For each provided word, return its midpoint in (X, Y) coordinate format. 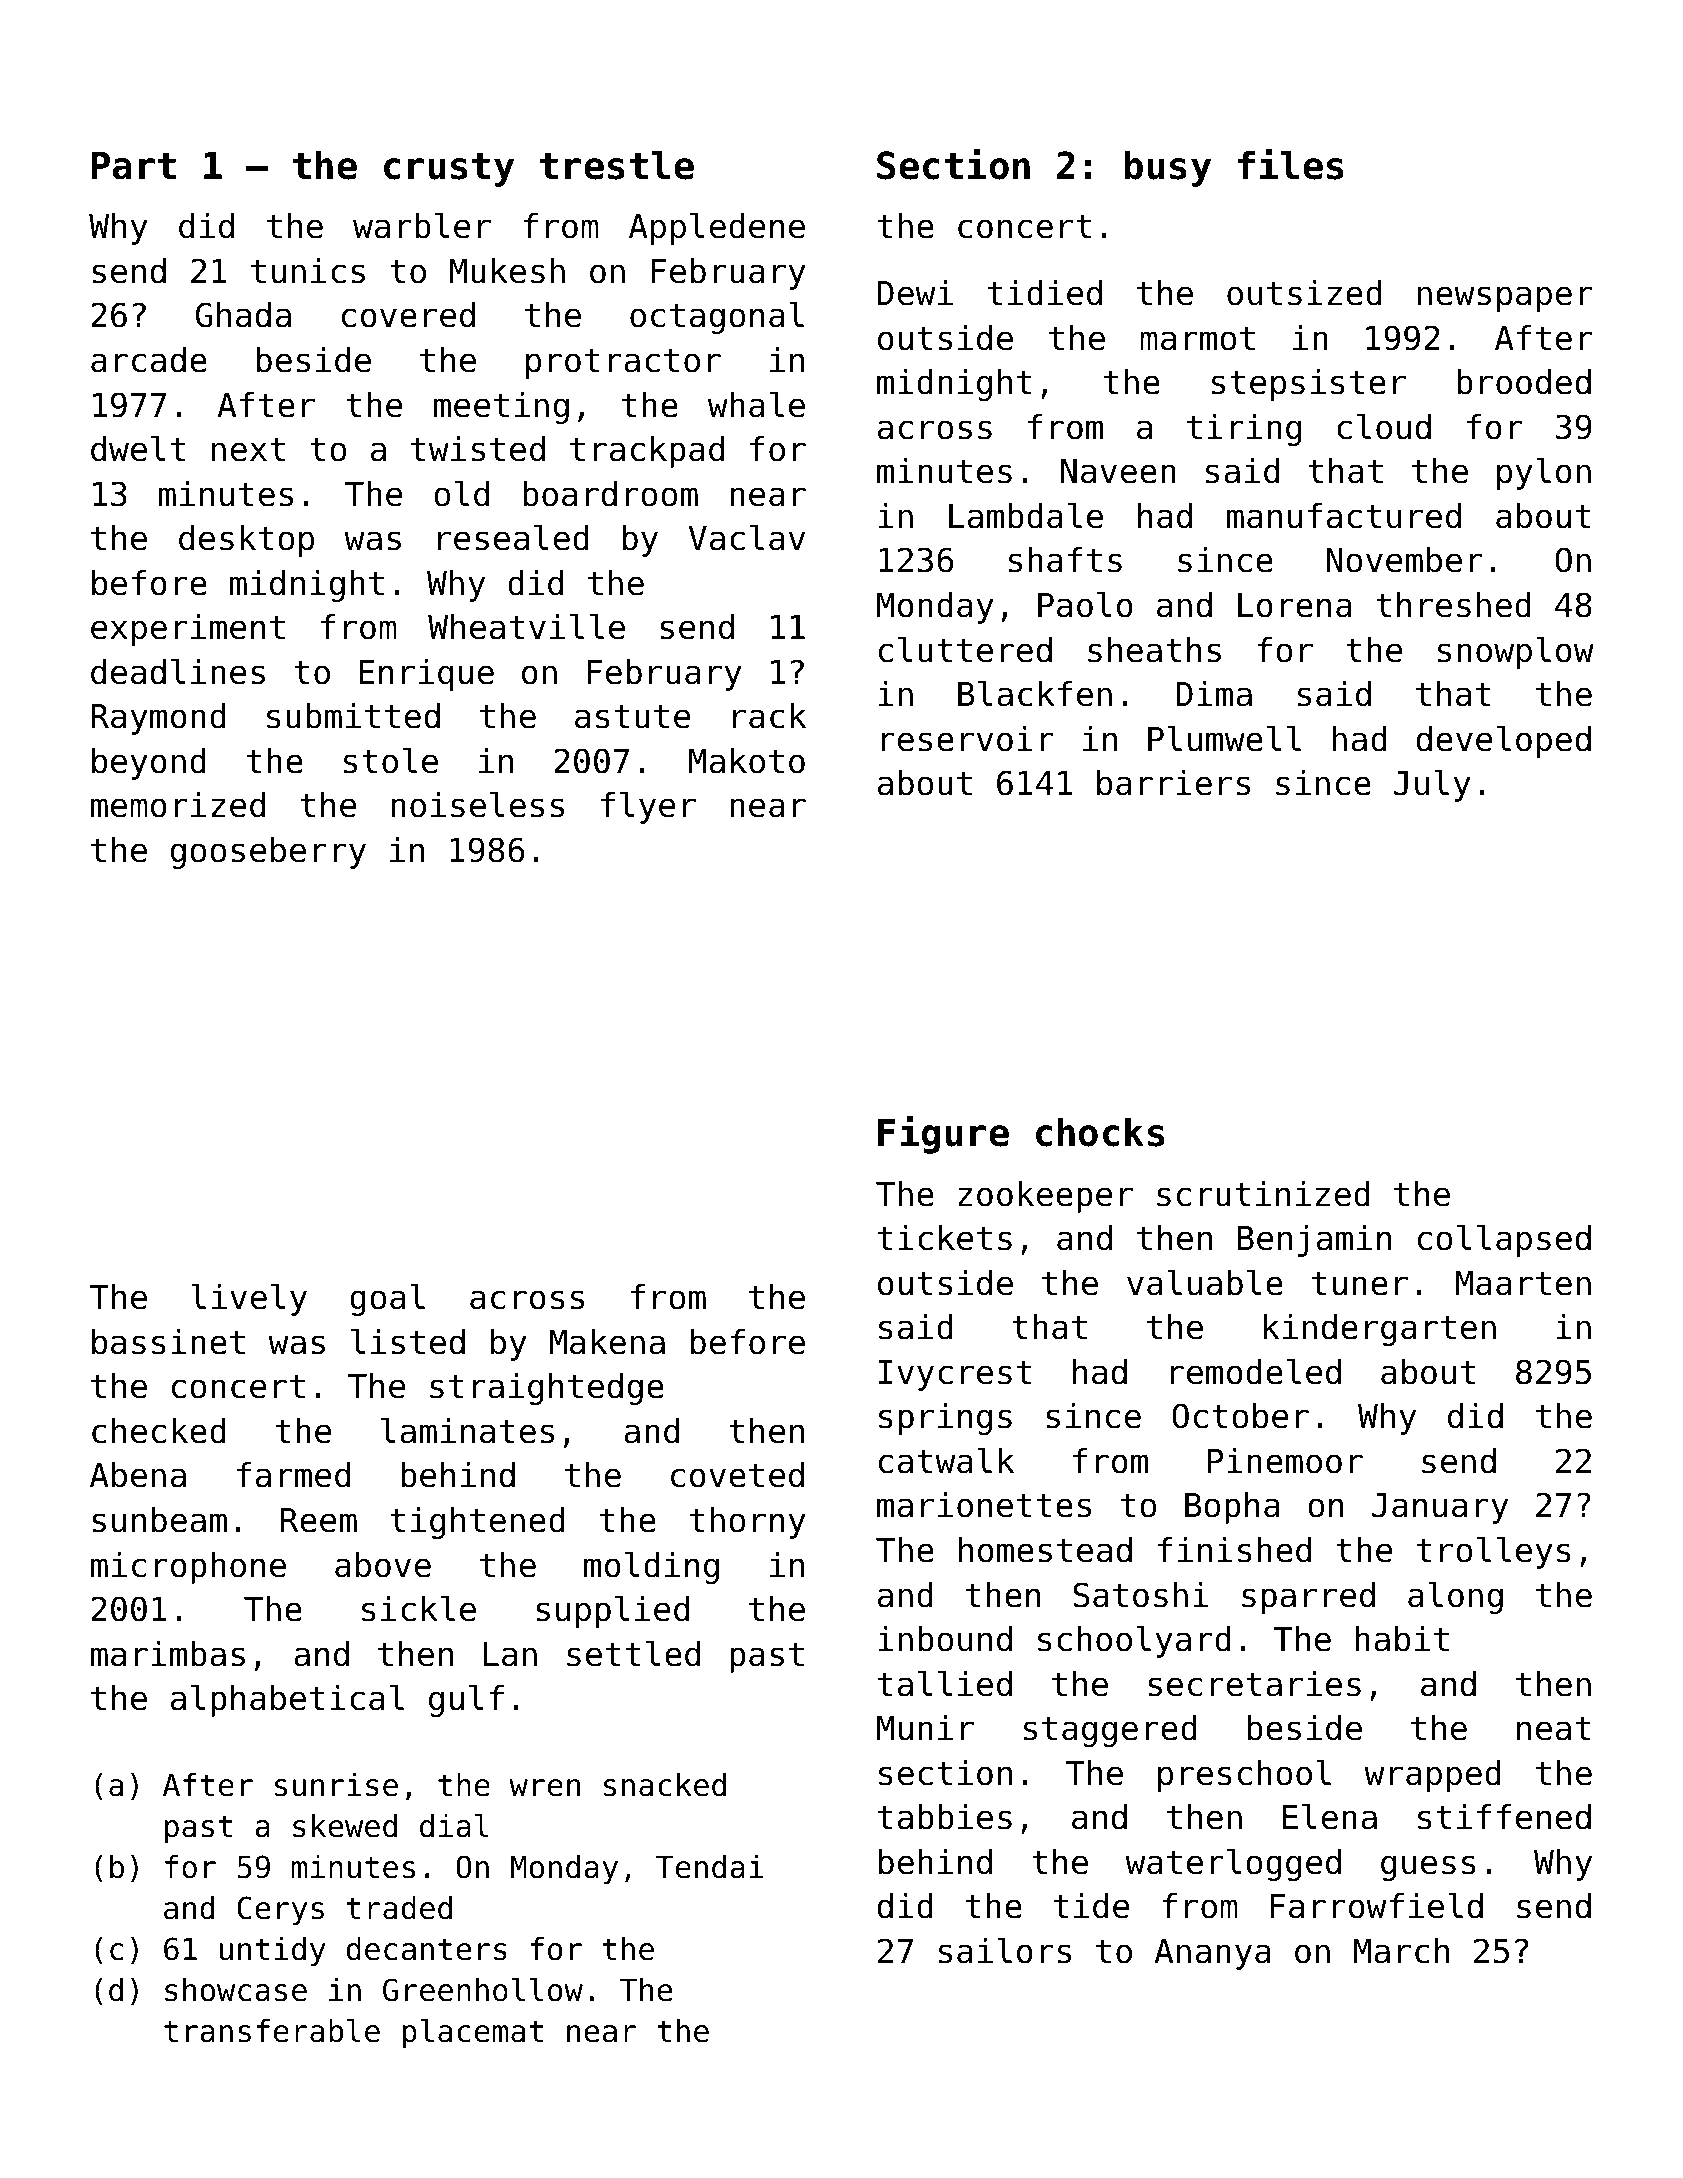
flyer (648, 807)
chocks (1100, 1132)
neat (1554, 1729)
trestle (617, 165)
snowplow (1516, 652)
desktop (246, 541)
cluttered (965, 649)
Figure (943, 1134)
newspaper (1505, 299)
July (1432, 785)
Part (134, 166)
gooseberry (268, 853)
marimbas (168, 1654)
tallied (945, 1683)
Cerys (280, 1911)
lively (249, 1299)
